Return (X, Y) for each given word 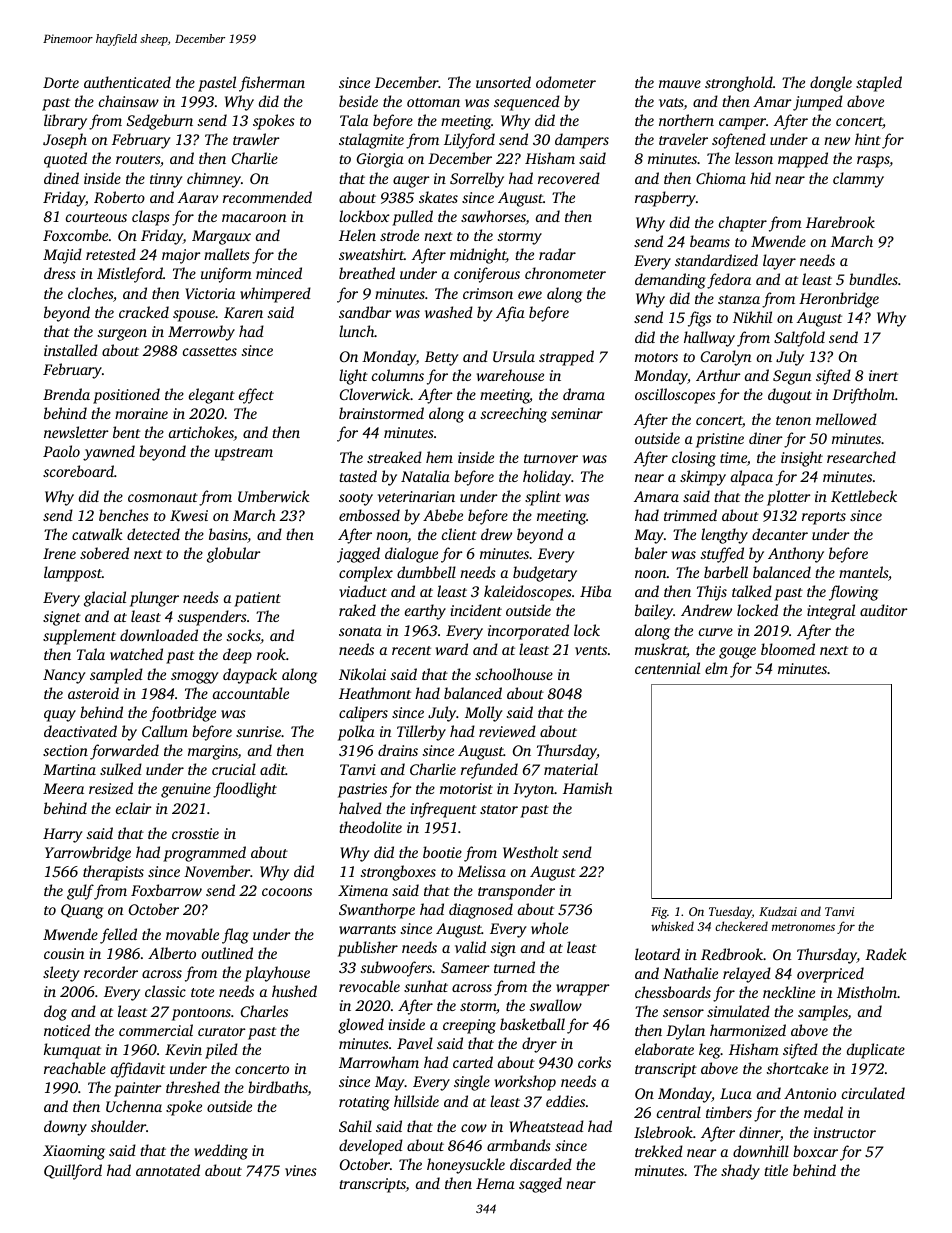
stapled (879, 84)
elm (716, 668)
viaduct (363, 591)
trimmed (690, 515)
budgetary (545, 574)
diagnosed (481, 911)
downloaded (159, 635)
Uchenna (134, 1106)
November (217, 871)
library (65, 122)
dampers (582, 141)
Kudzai (778, 911)
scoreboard (78, 471)
